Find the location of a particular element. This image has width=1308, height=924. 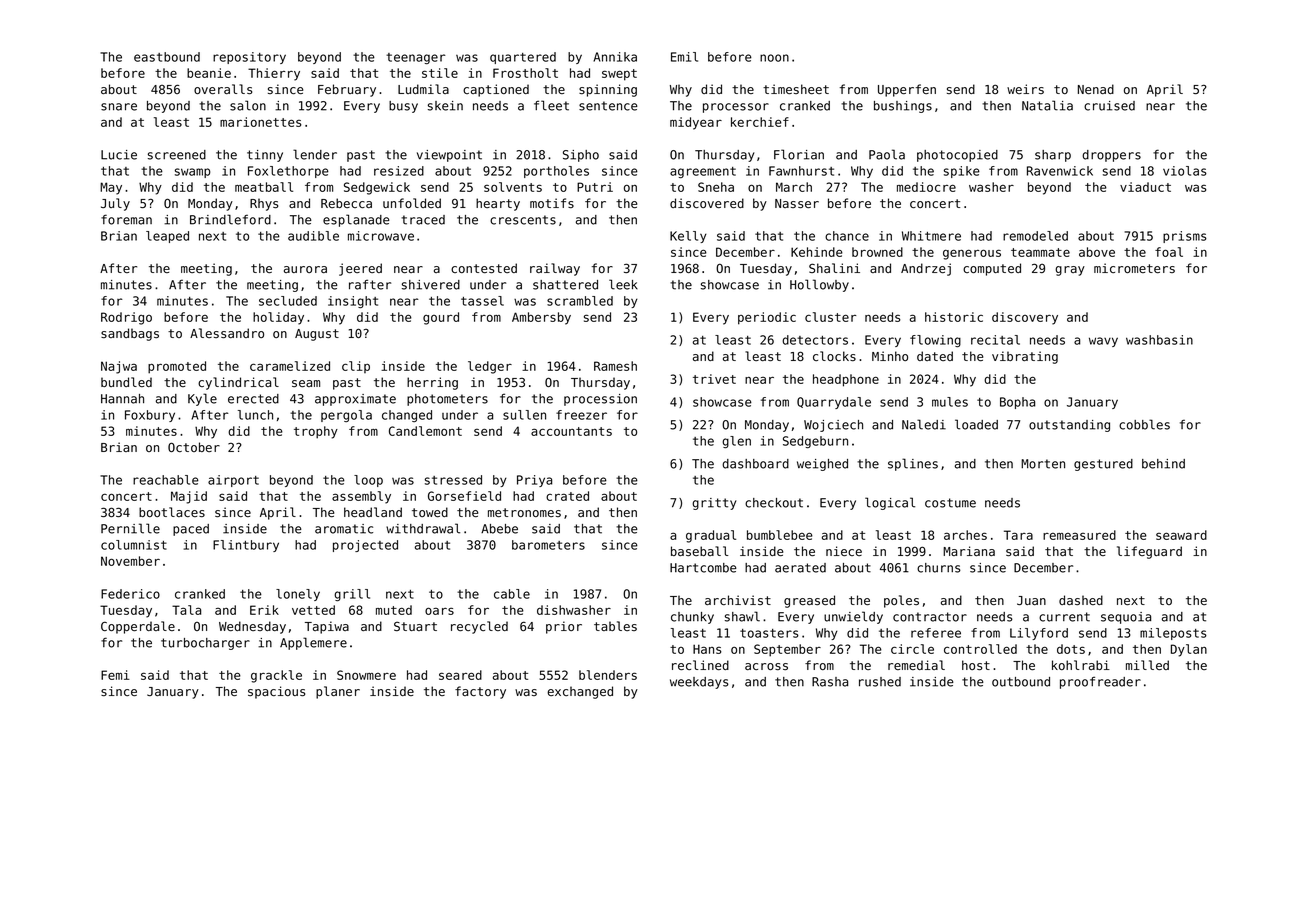

Nenad is located at coordinates (1096, 89).
